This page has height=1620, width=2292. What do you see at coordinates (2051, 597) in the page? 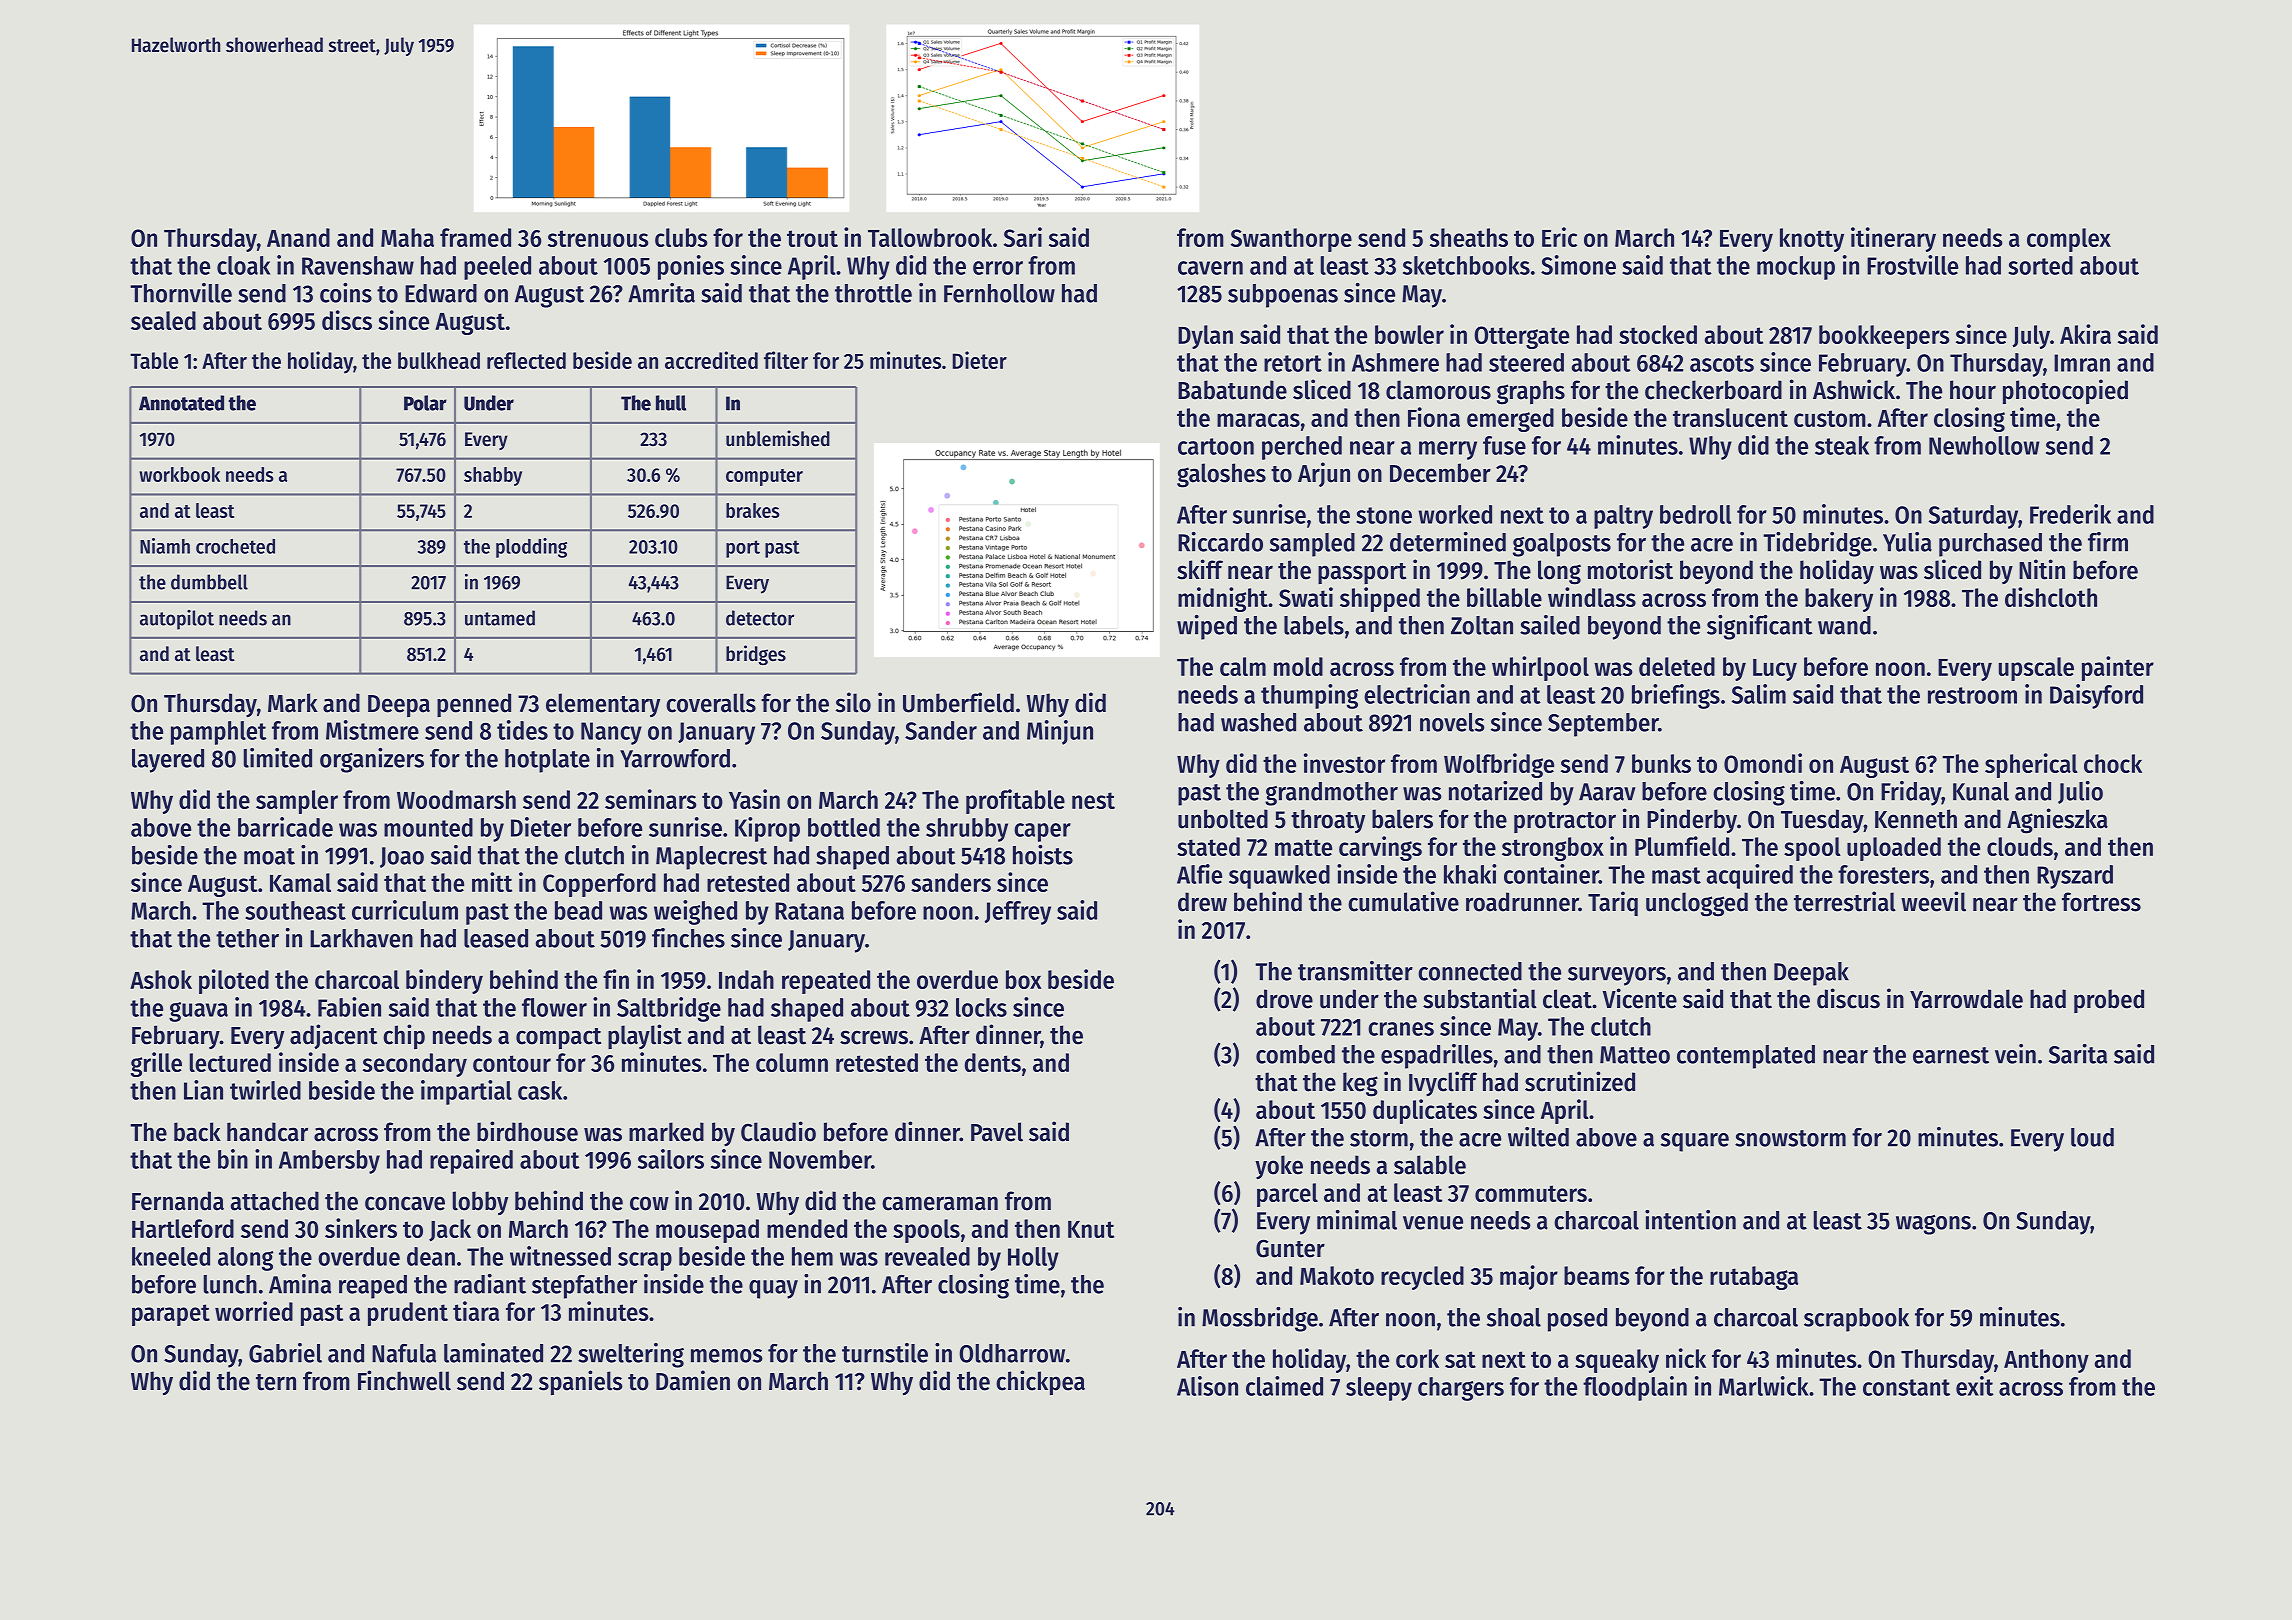
I see `dishcloth` at bounding box center [2051, 597].
